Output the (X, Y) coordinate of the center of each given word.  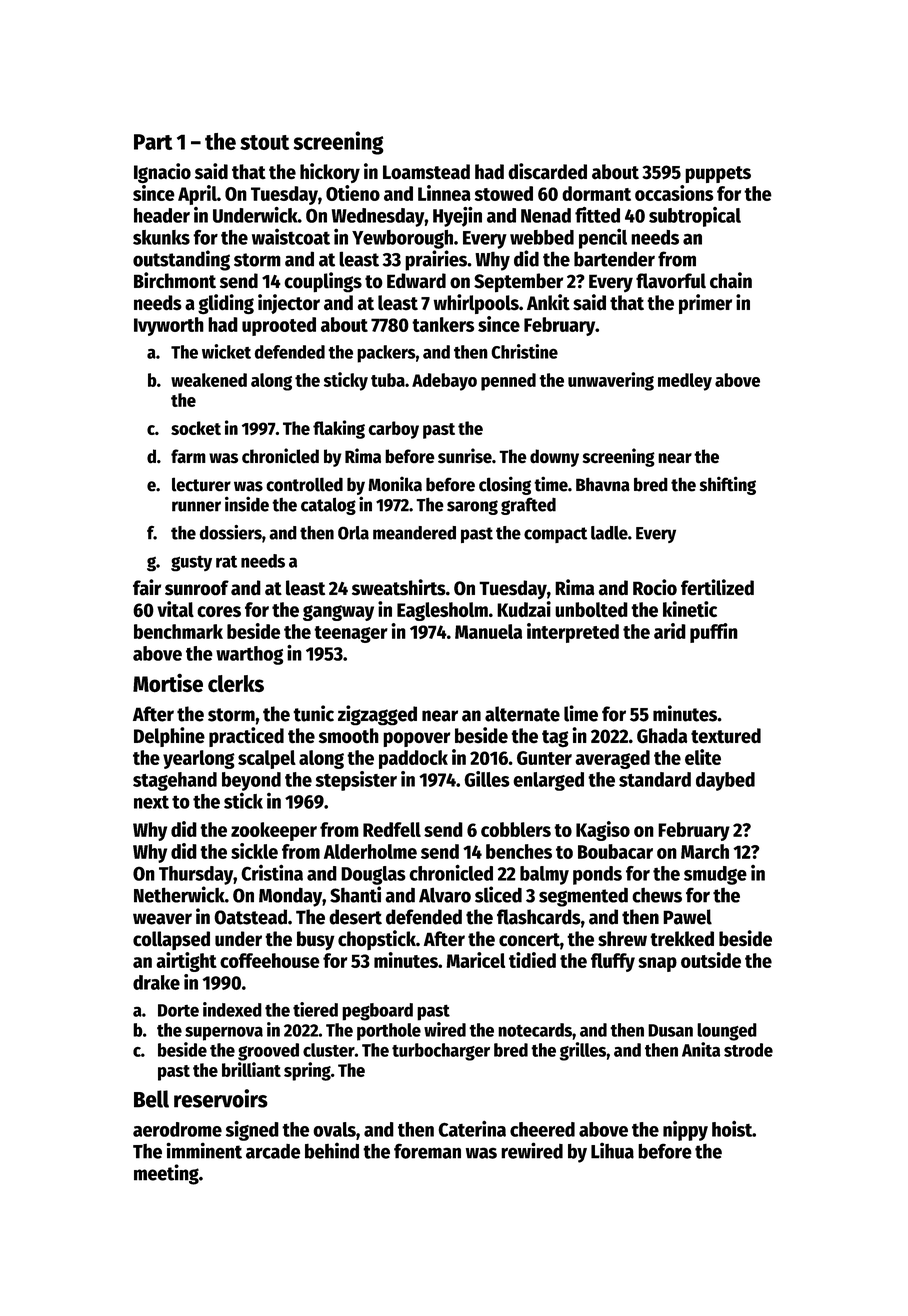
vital (175, 609)
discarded (547, 171)
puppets (718, 174)
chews (657, 895)
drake (156, 982)
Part (153, 142)
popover (417, 739)
